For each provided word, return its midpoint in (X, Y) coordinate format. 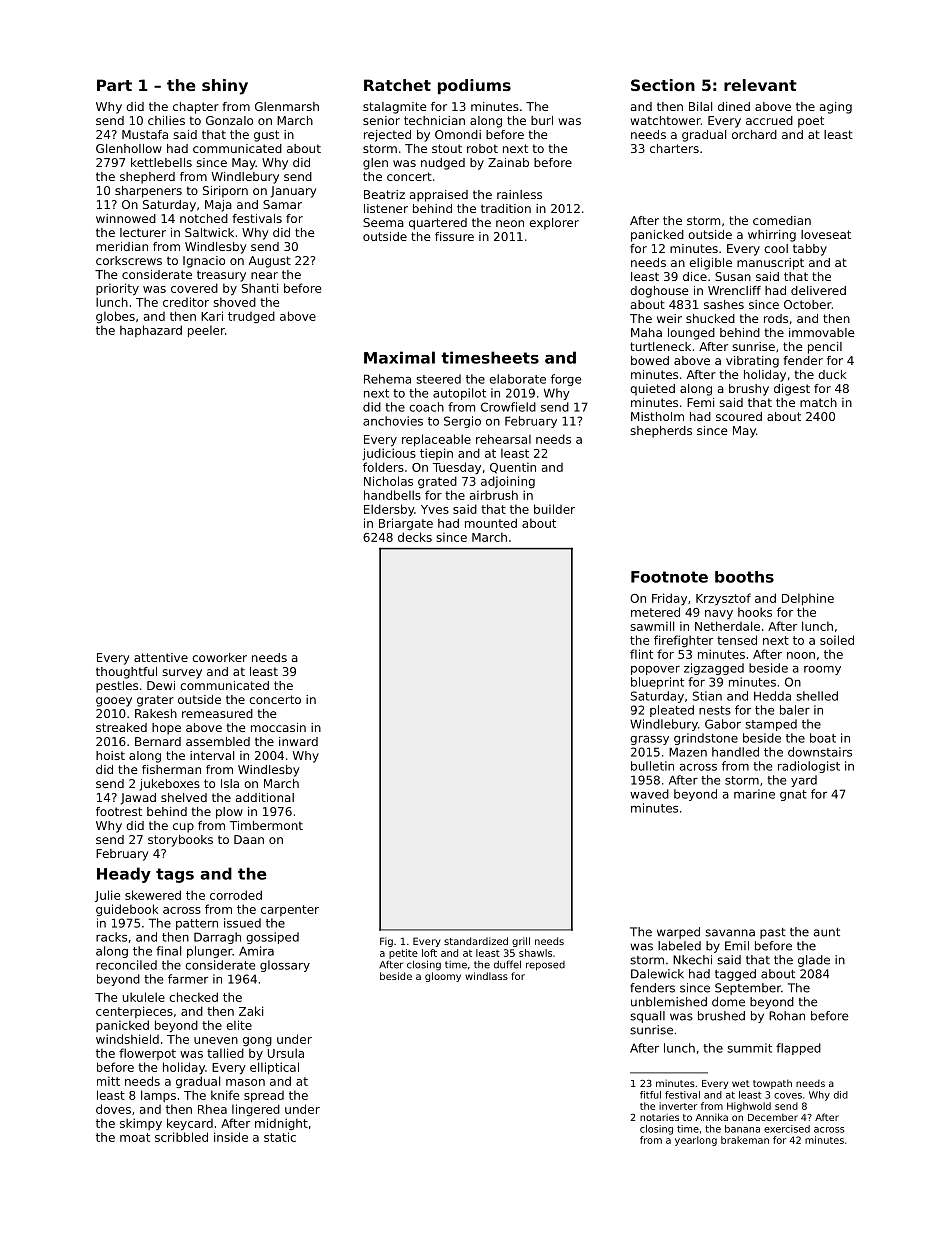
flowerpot (147, 1054)
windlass (486, 976)
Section (663, 85)
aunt (827, 932)
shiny (225, 87)
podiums (474, 86)
